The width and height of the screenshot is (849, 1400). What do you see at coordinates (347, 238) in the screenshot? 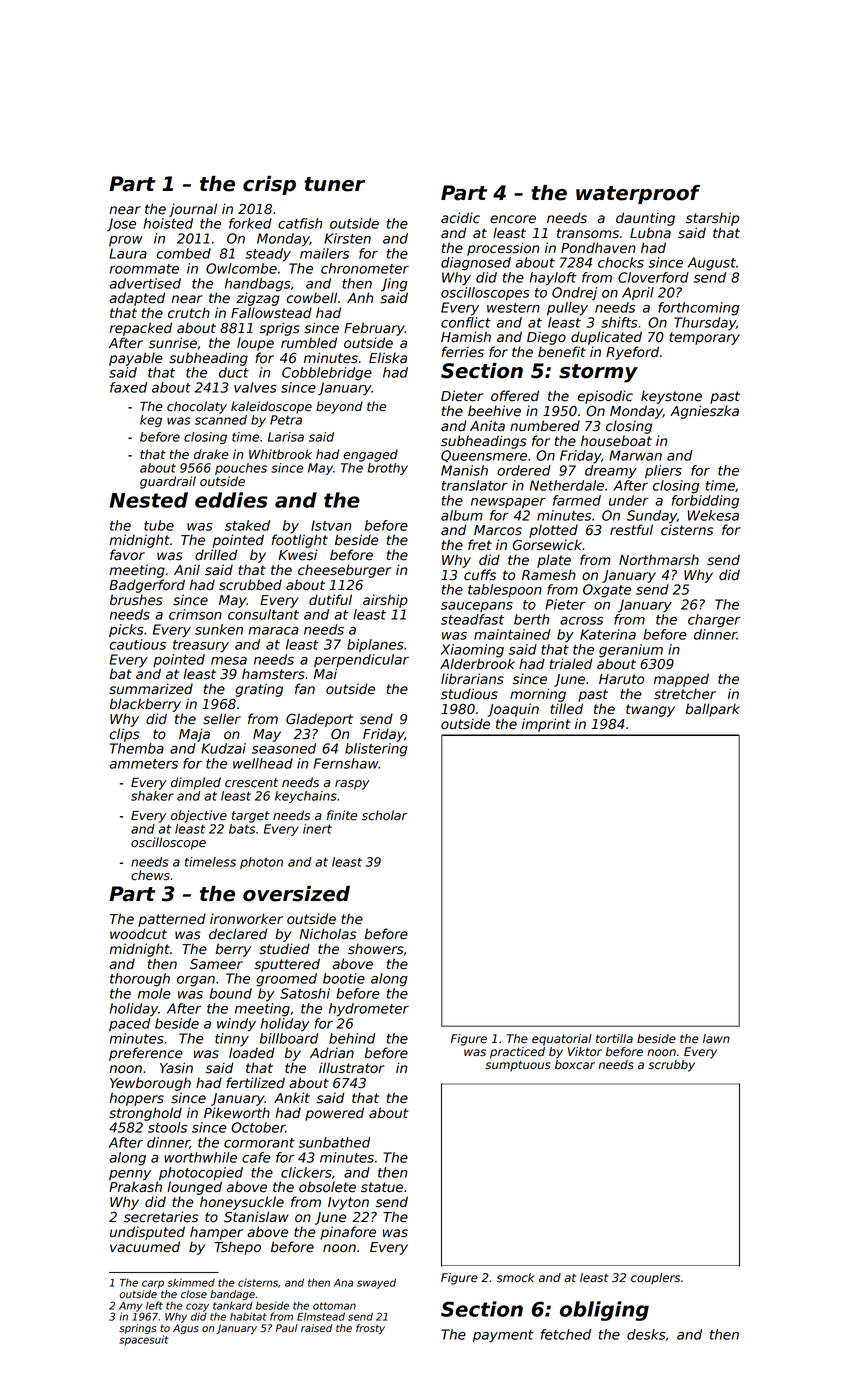
I see `Kirsten` at bounding box center [347, 238].
